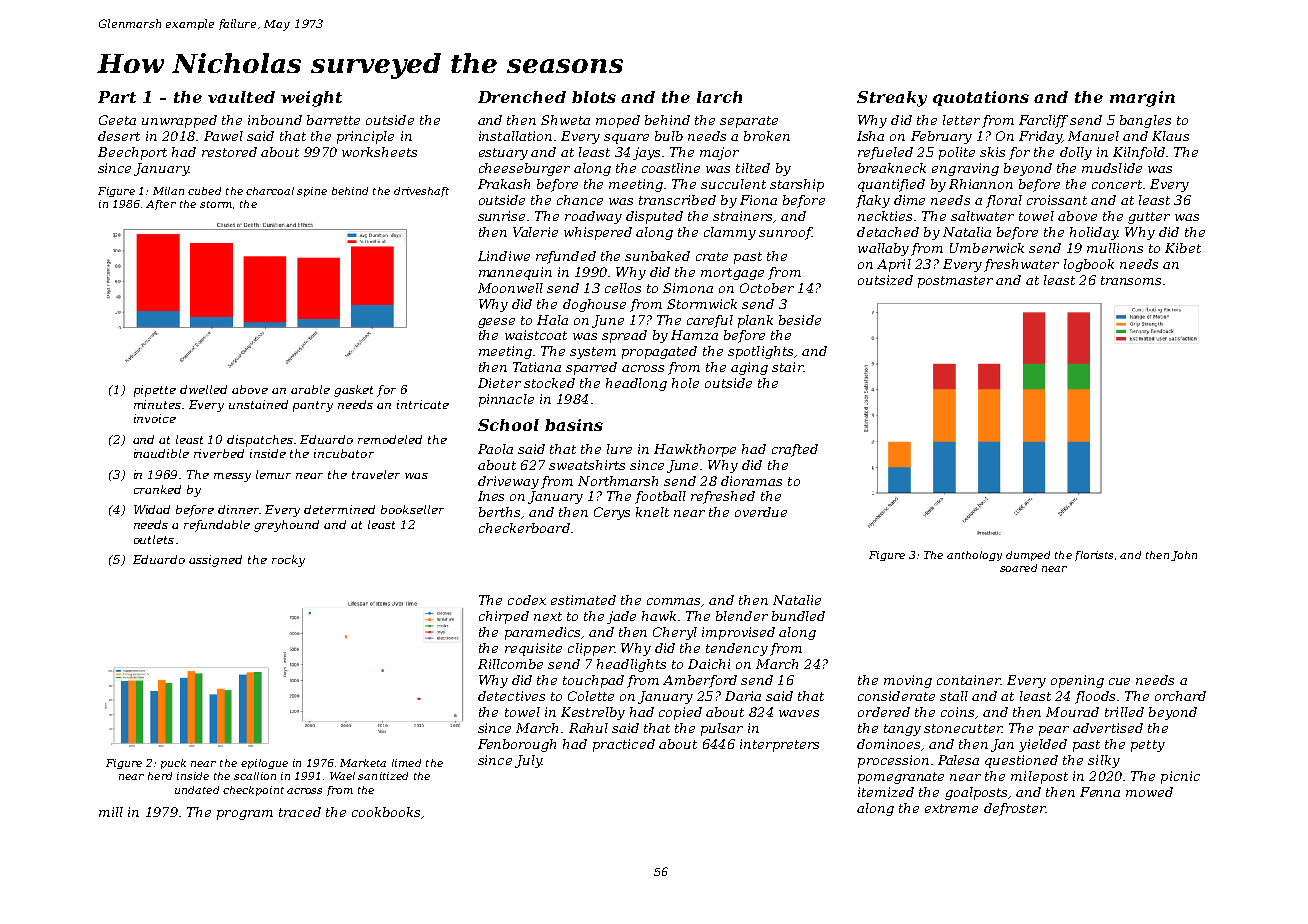  What do you see at coordinates (1170, 136) in the screenshot?
I see `Klaus` at bounding box center [1170, 136].
